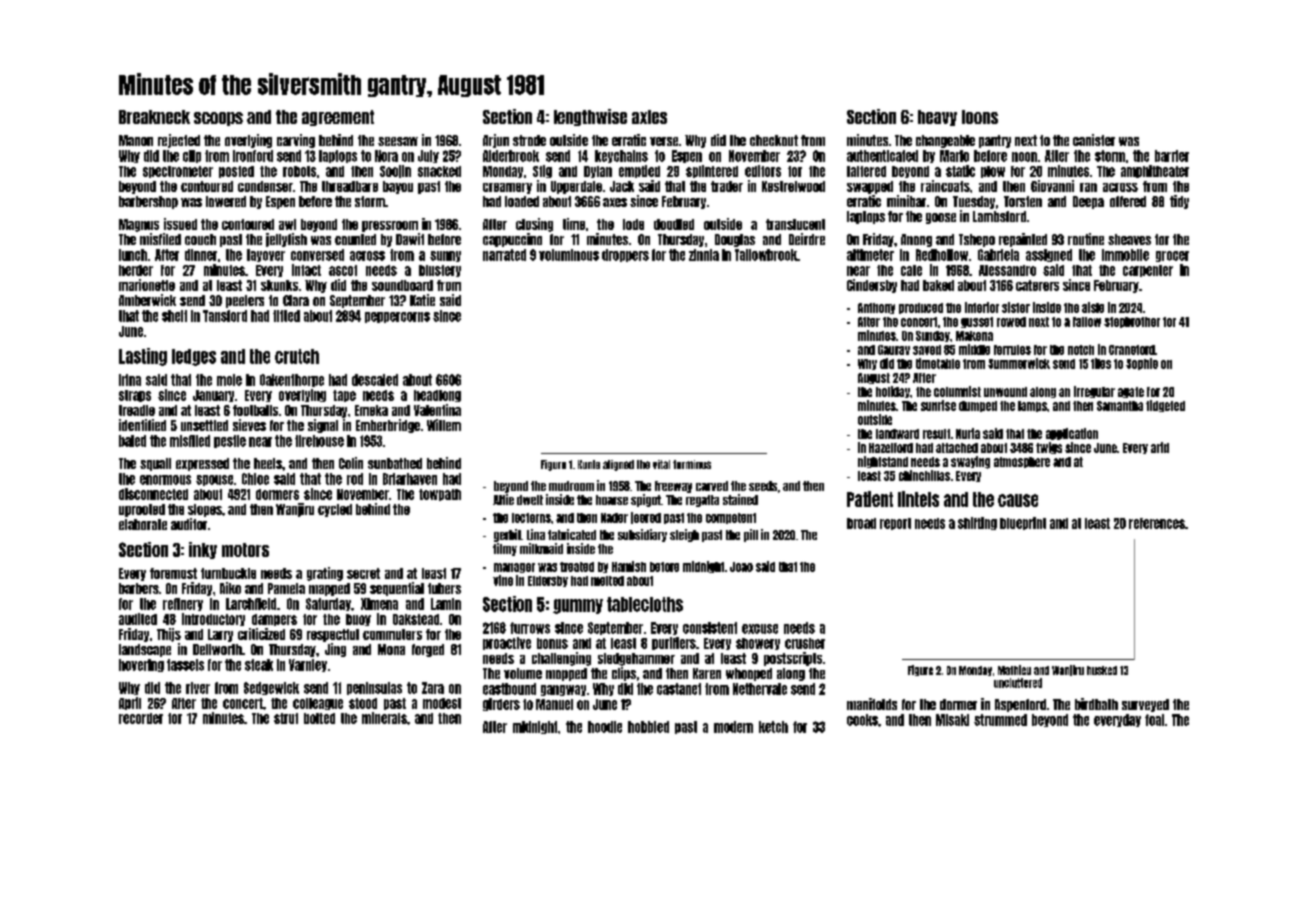  What do you see at coordinates (138, 619) in the image?
I see `audited` at bounding box center [138, 619].
